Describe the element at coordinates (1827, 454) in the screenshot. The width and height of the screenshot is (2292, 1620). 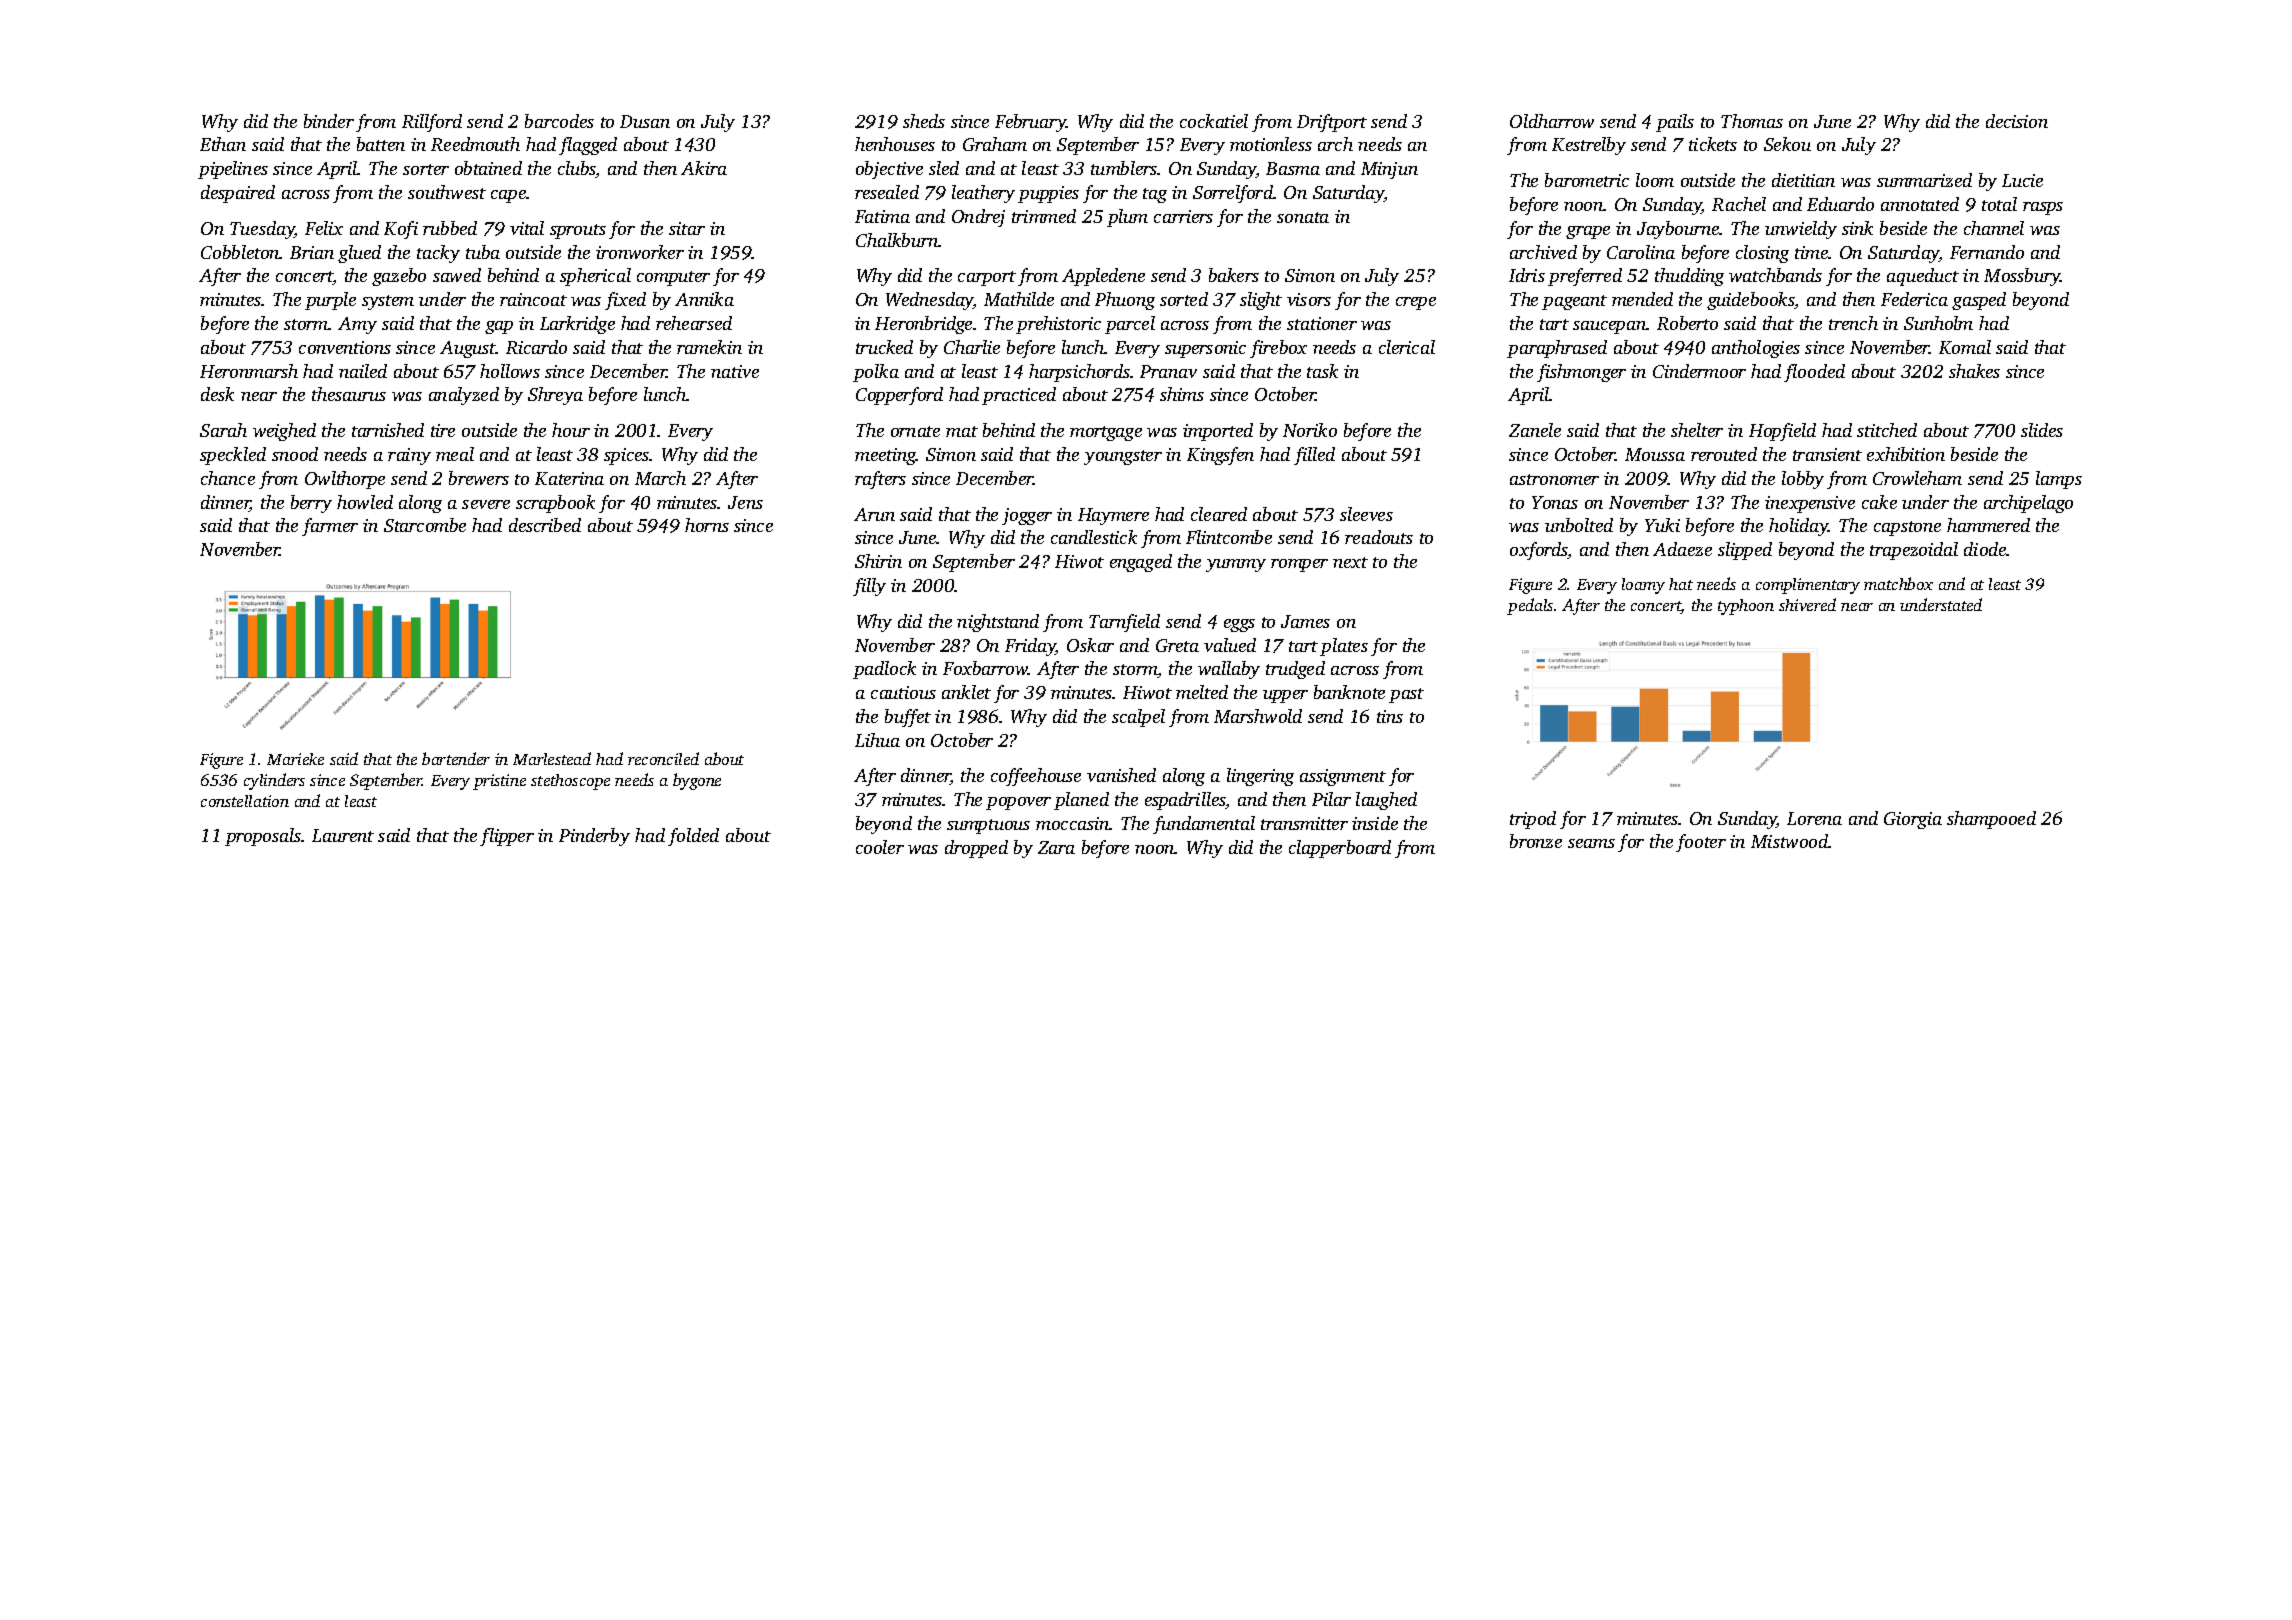
I see `transient` at that location.
